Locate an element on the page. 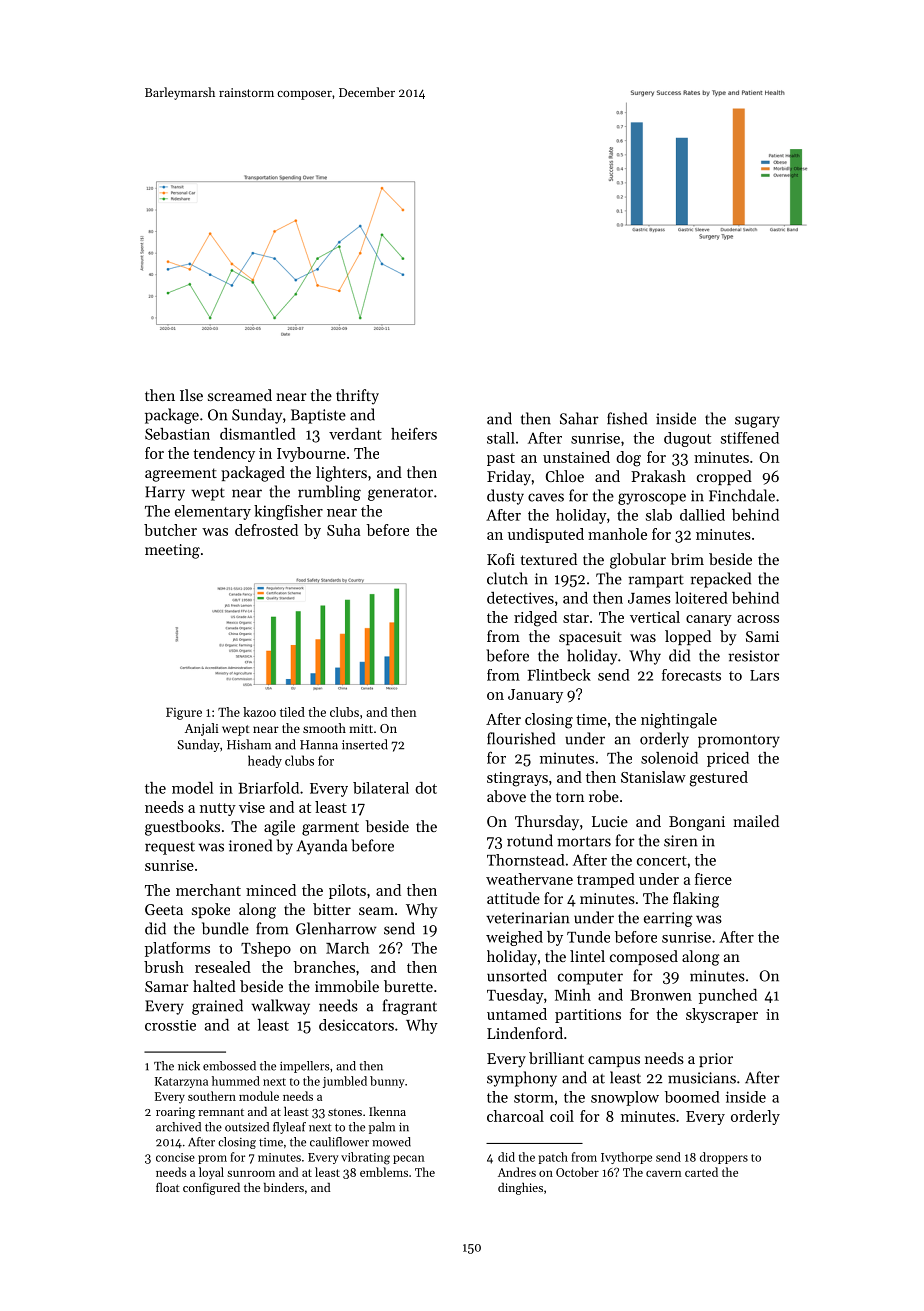  fished is located at coordinates (627, 418).
